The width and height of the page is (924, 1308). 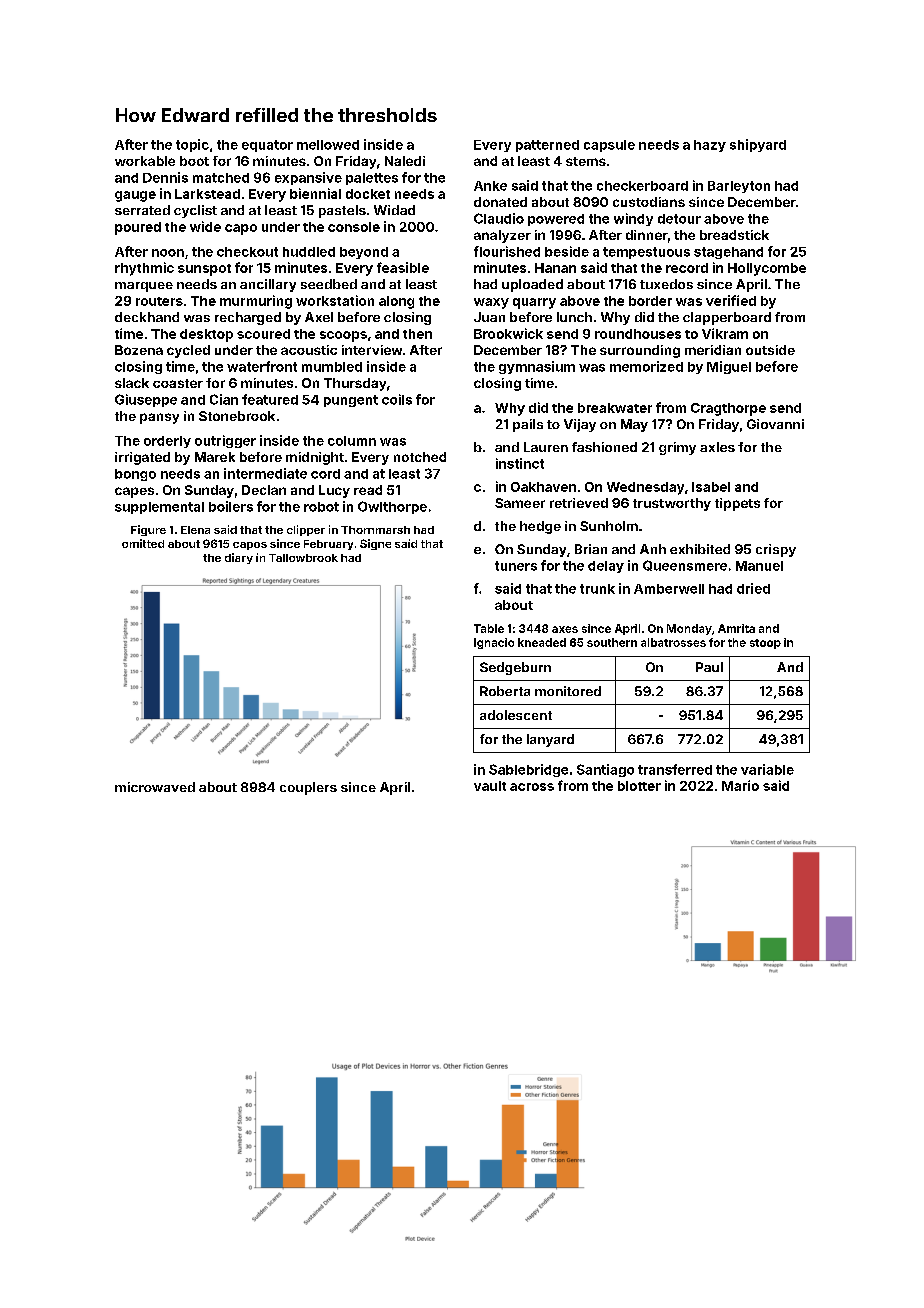 What do you see at coordinates (709, 667) in the page?
I see `Paul` at bounding box center [709, 667].
